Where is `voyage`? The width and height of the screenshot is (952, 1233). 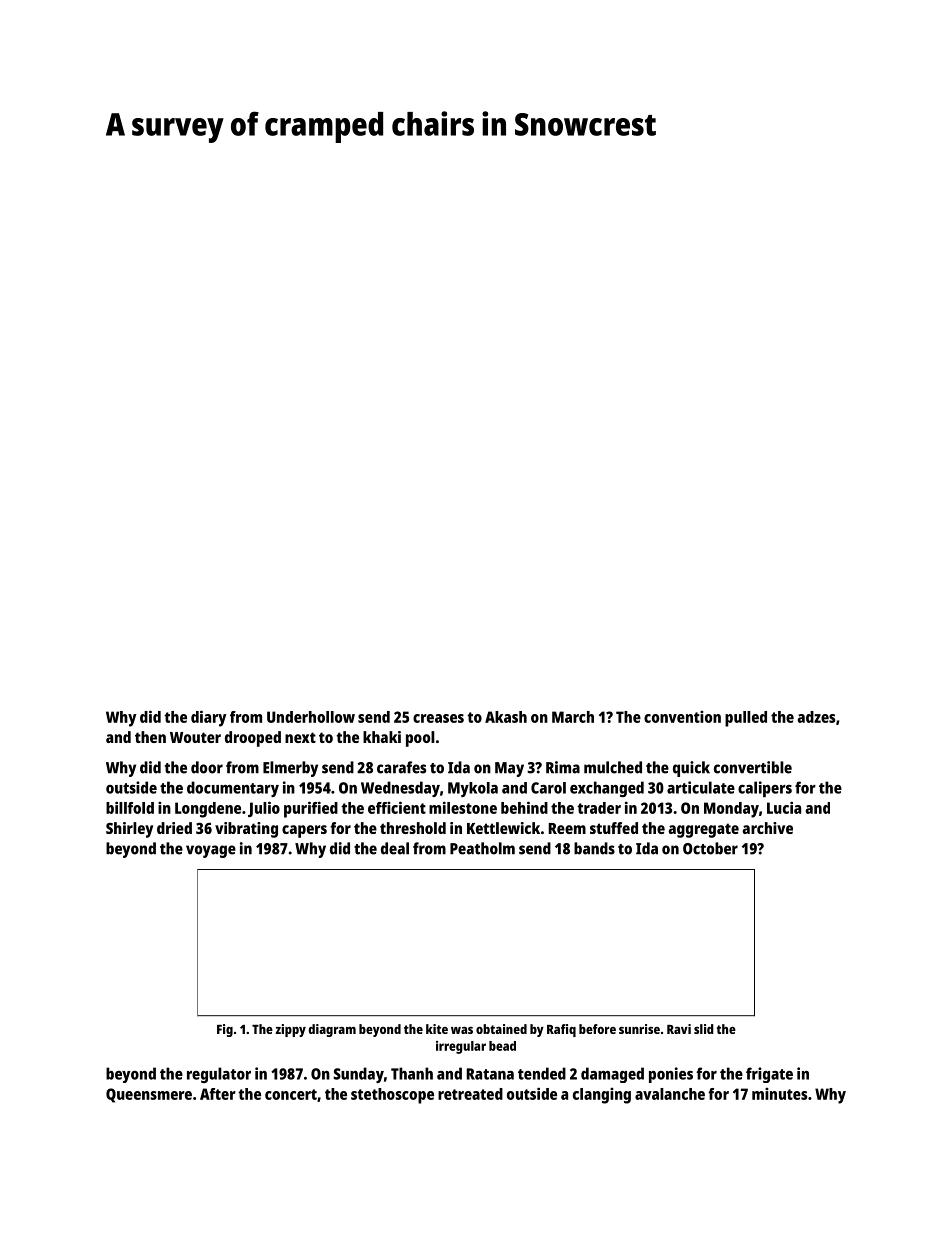
voyage is located at coordinates (211, 851).
